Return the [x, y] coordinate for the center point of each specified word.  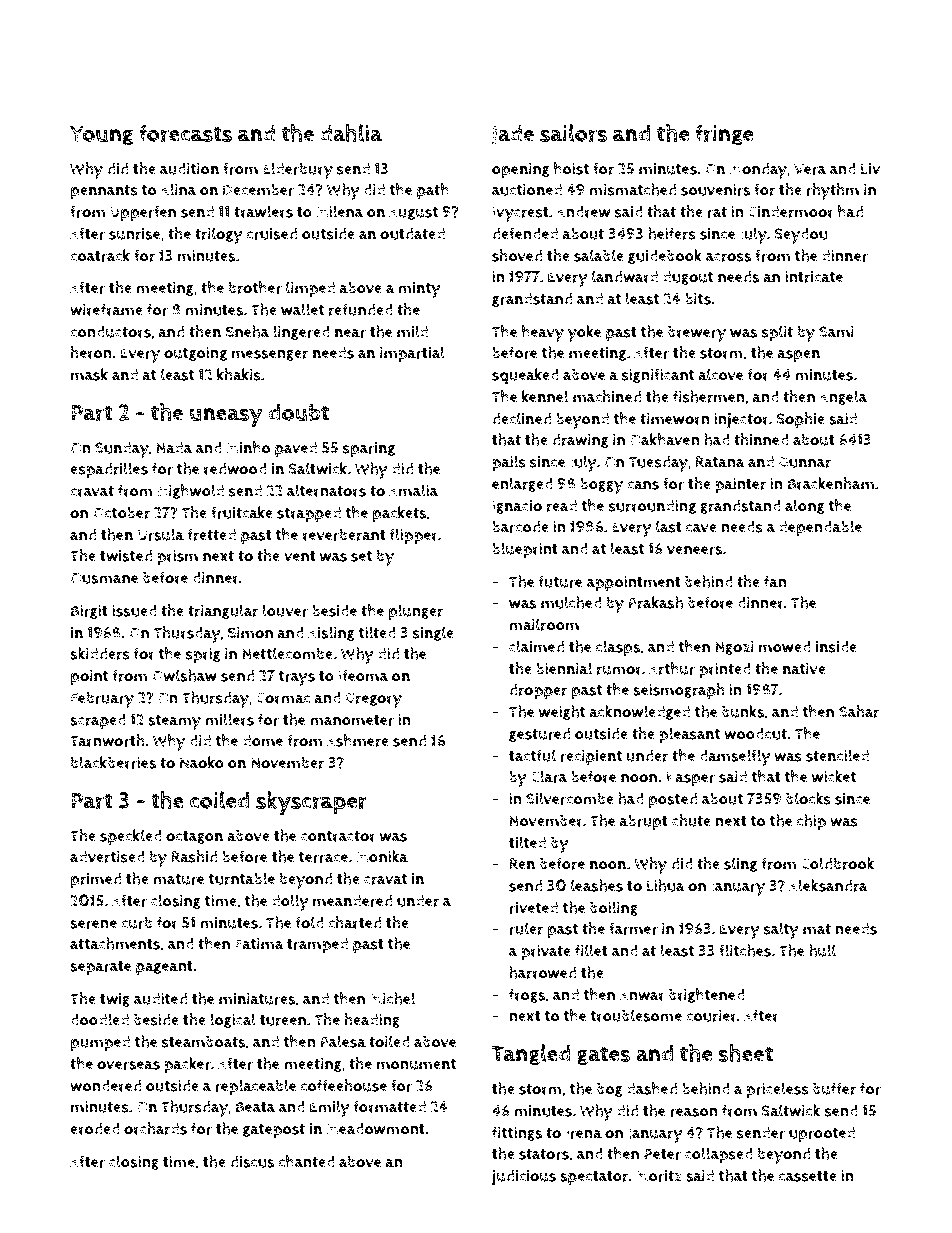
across [728, 257]
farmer [633, 928]
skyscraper [311, 803]
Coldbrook [838, 863]
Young [102, 136]
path [433, 191]
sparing [369, 450]
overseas [128, 1065]
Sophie [800, 420]
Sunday [122, 449]
